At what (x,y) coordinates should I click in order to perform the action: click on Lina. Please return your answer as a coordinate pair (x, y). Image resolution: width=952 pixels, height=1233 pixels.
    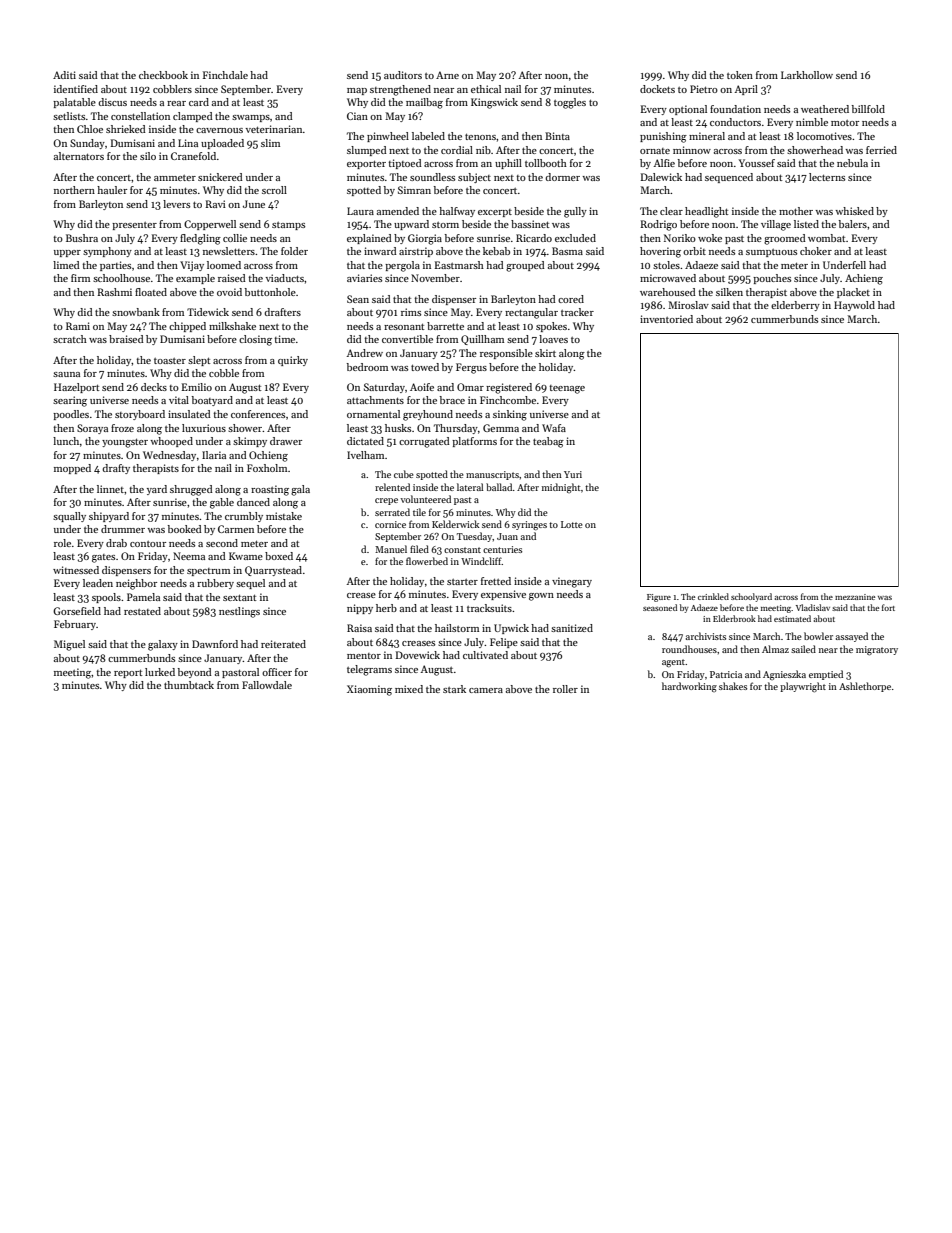
    Looking at the image, I should click on (188, 143).
